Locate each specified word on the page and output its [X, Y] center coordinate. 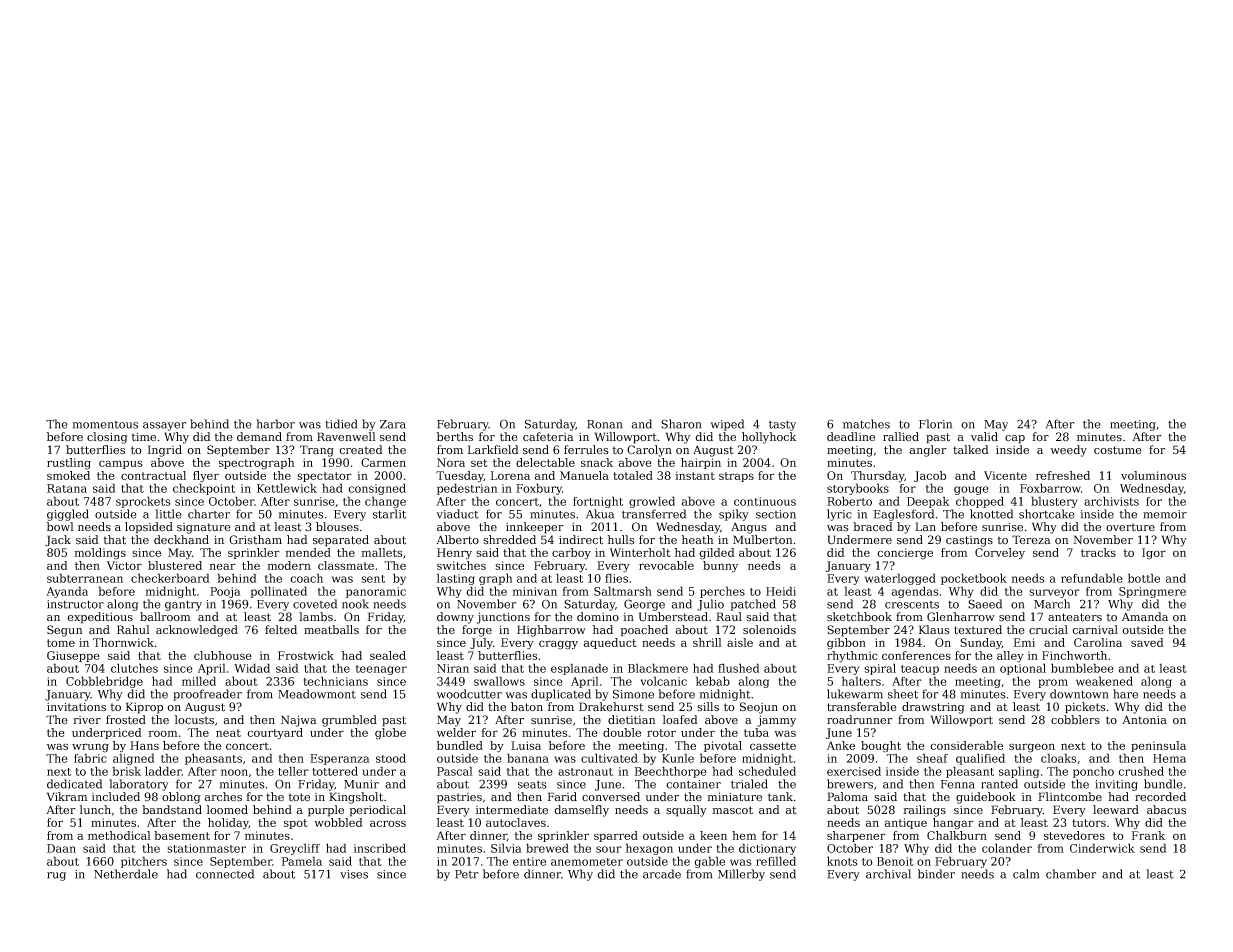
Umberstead [673, 617]
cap [1015, 439]
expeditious [100, 618]
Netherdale [126, 874]
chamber [1071, 874]
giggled [68, 515]
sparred [616, 836]
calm [1026, 874]
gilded [717, 554]
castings [969, 541]
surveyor [1054, 593]
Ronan [604, 424]
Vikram [67, 796]
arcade [662, 874]
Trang [317, 451]
